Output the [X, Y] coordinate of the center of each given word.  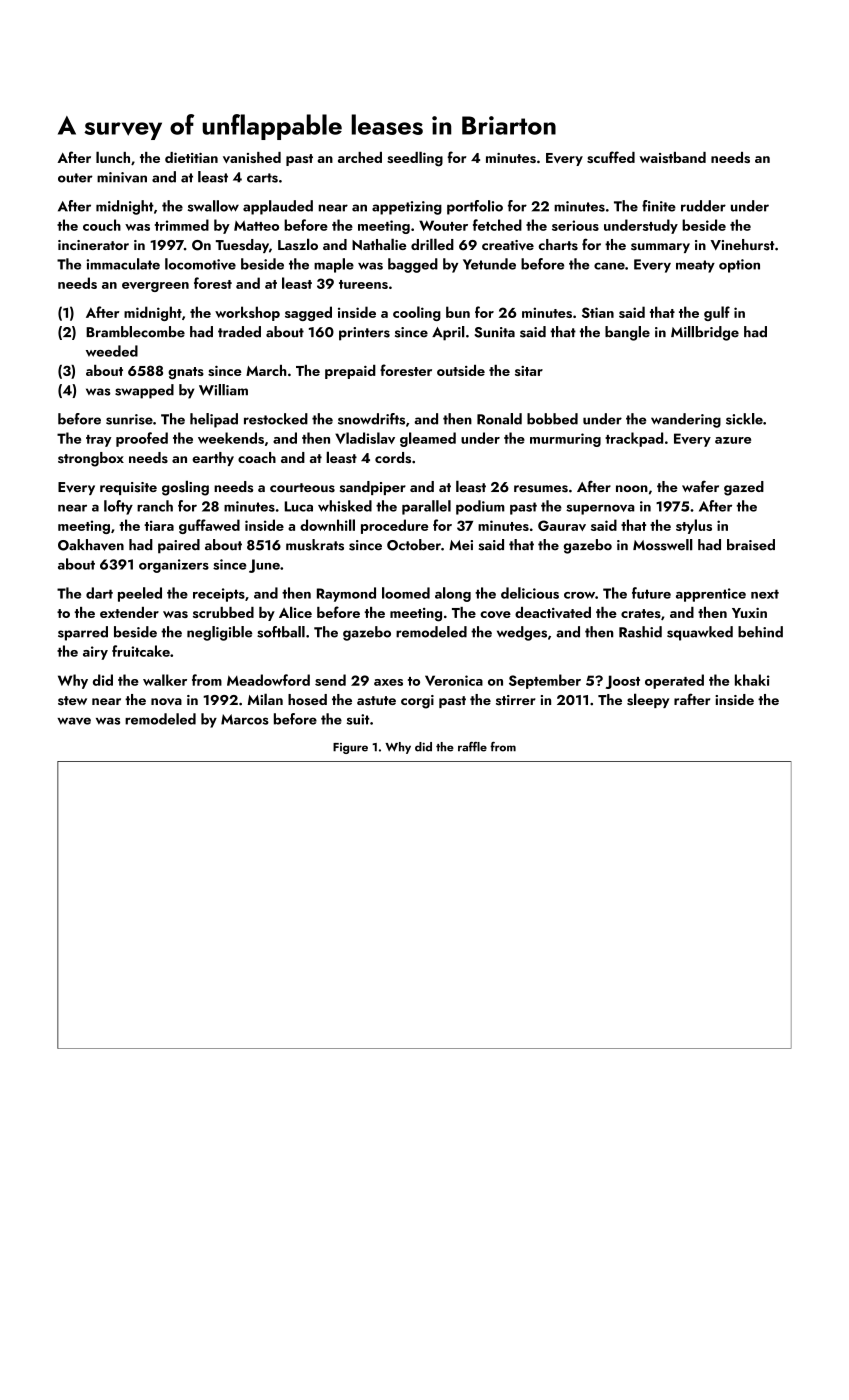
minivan [122, 177]
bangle [627, 333]
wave [74, 721]
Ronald [499, 419]
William [223, 390]
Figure [350, 748]
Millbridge [705, 333]
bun [458, 312]
